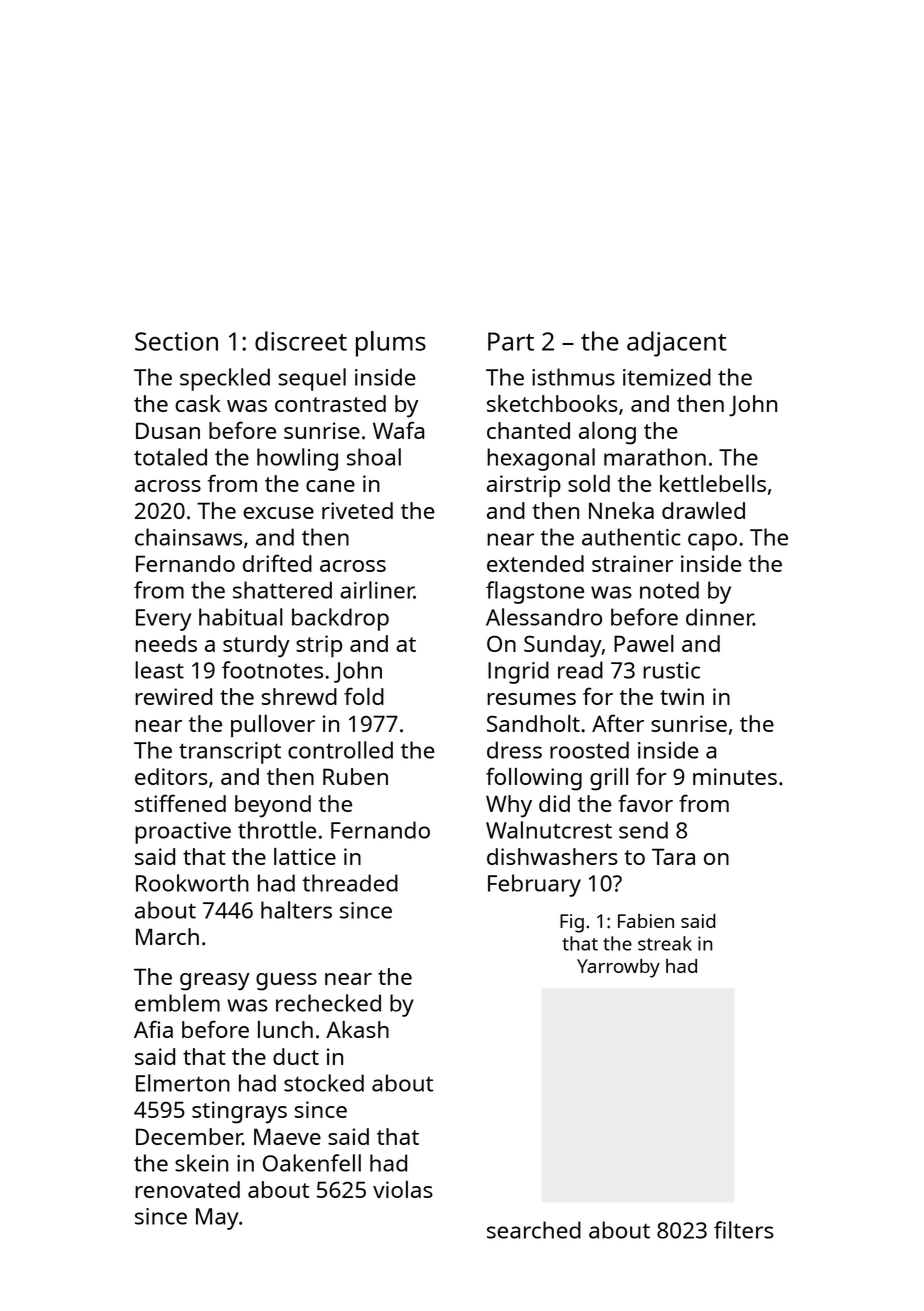 The width and height of the screenshot is (924, 1311). I want to click on streak, so click(665, 943).
